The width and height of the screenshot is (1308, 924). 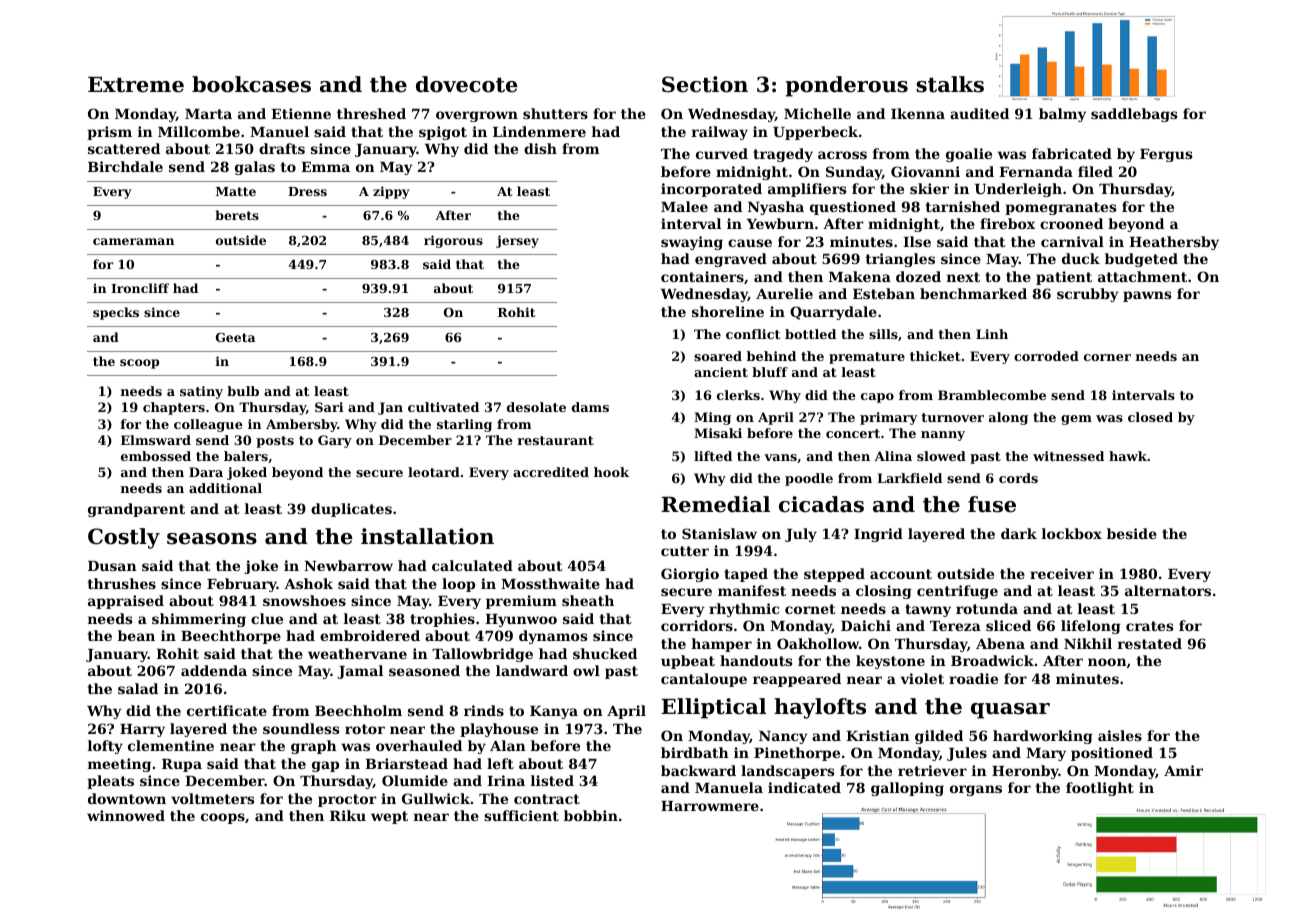 What do you see at coordinates (950, 84) in the screenshot?
I see `stalks` at bounding box center [950, 84].
